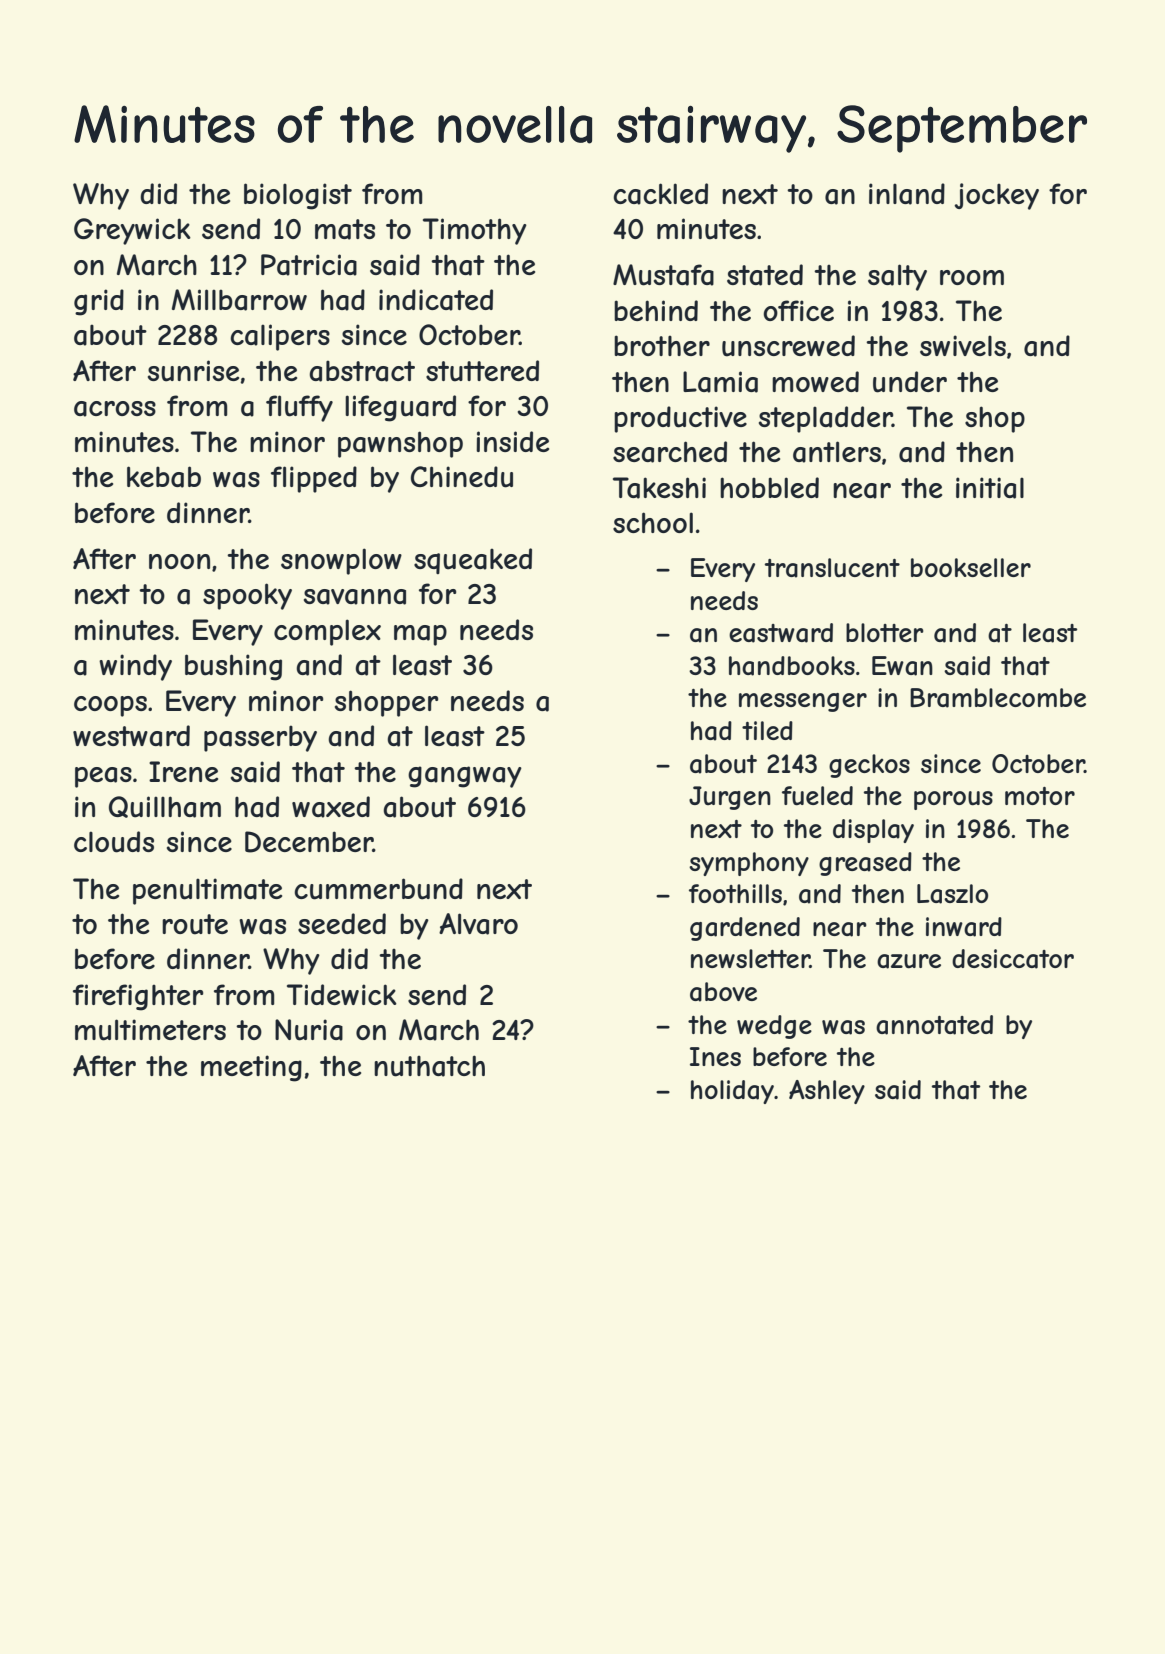  Describe the element at coordinates (355, 597) in the page. I see `savanna` at that location.
